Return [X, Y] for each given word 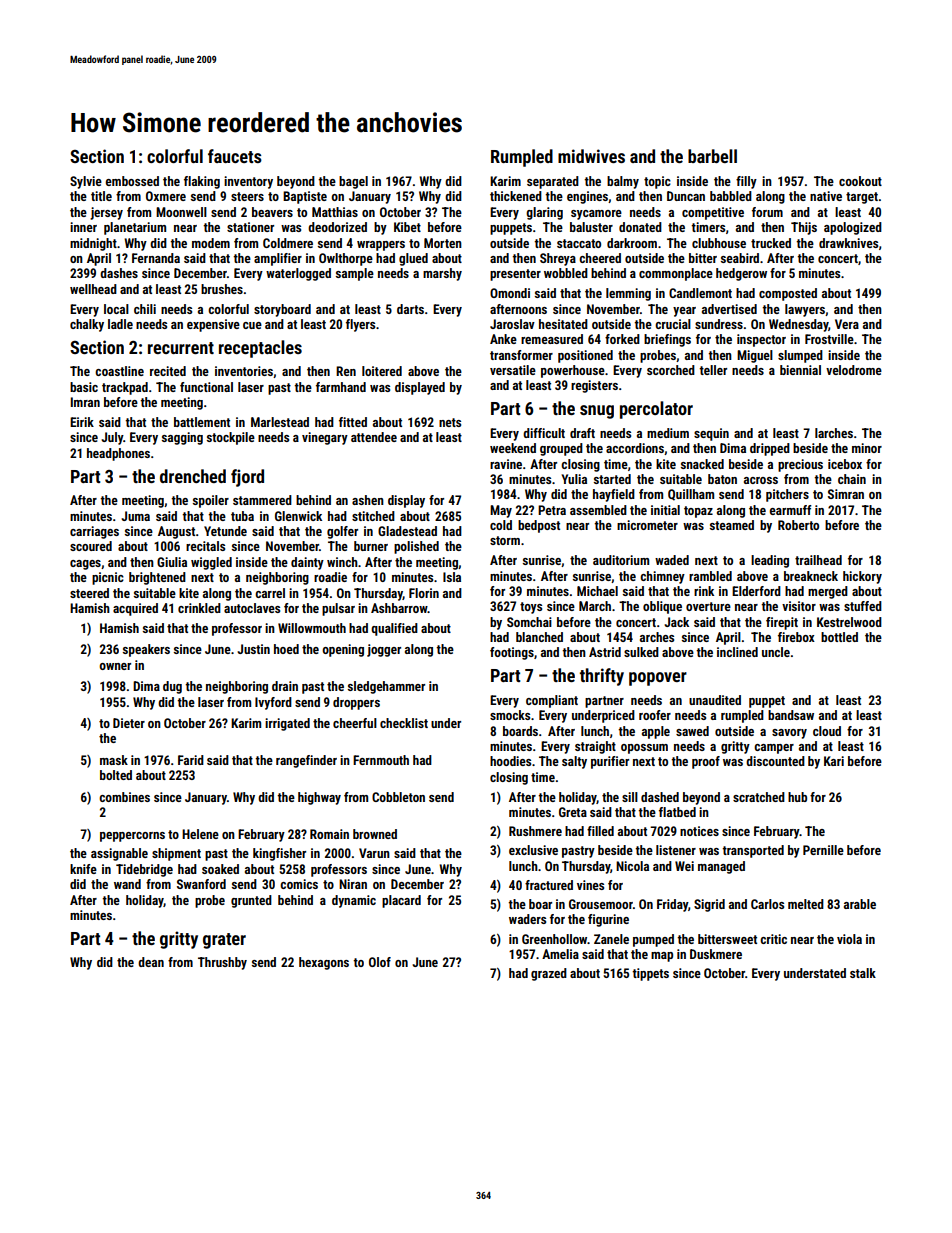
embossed [132, 181]
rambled [710, 576]
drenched [193, 476]
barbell [712, 156]
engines [587, 197]
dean [151, 962]
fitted [353, 422]
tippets [650, 974]
